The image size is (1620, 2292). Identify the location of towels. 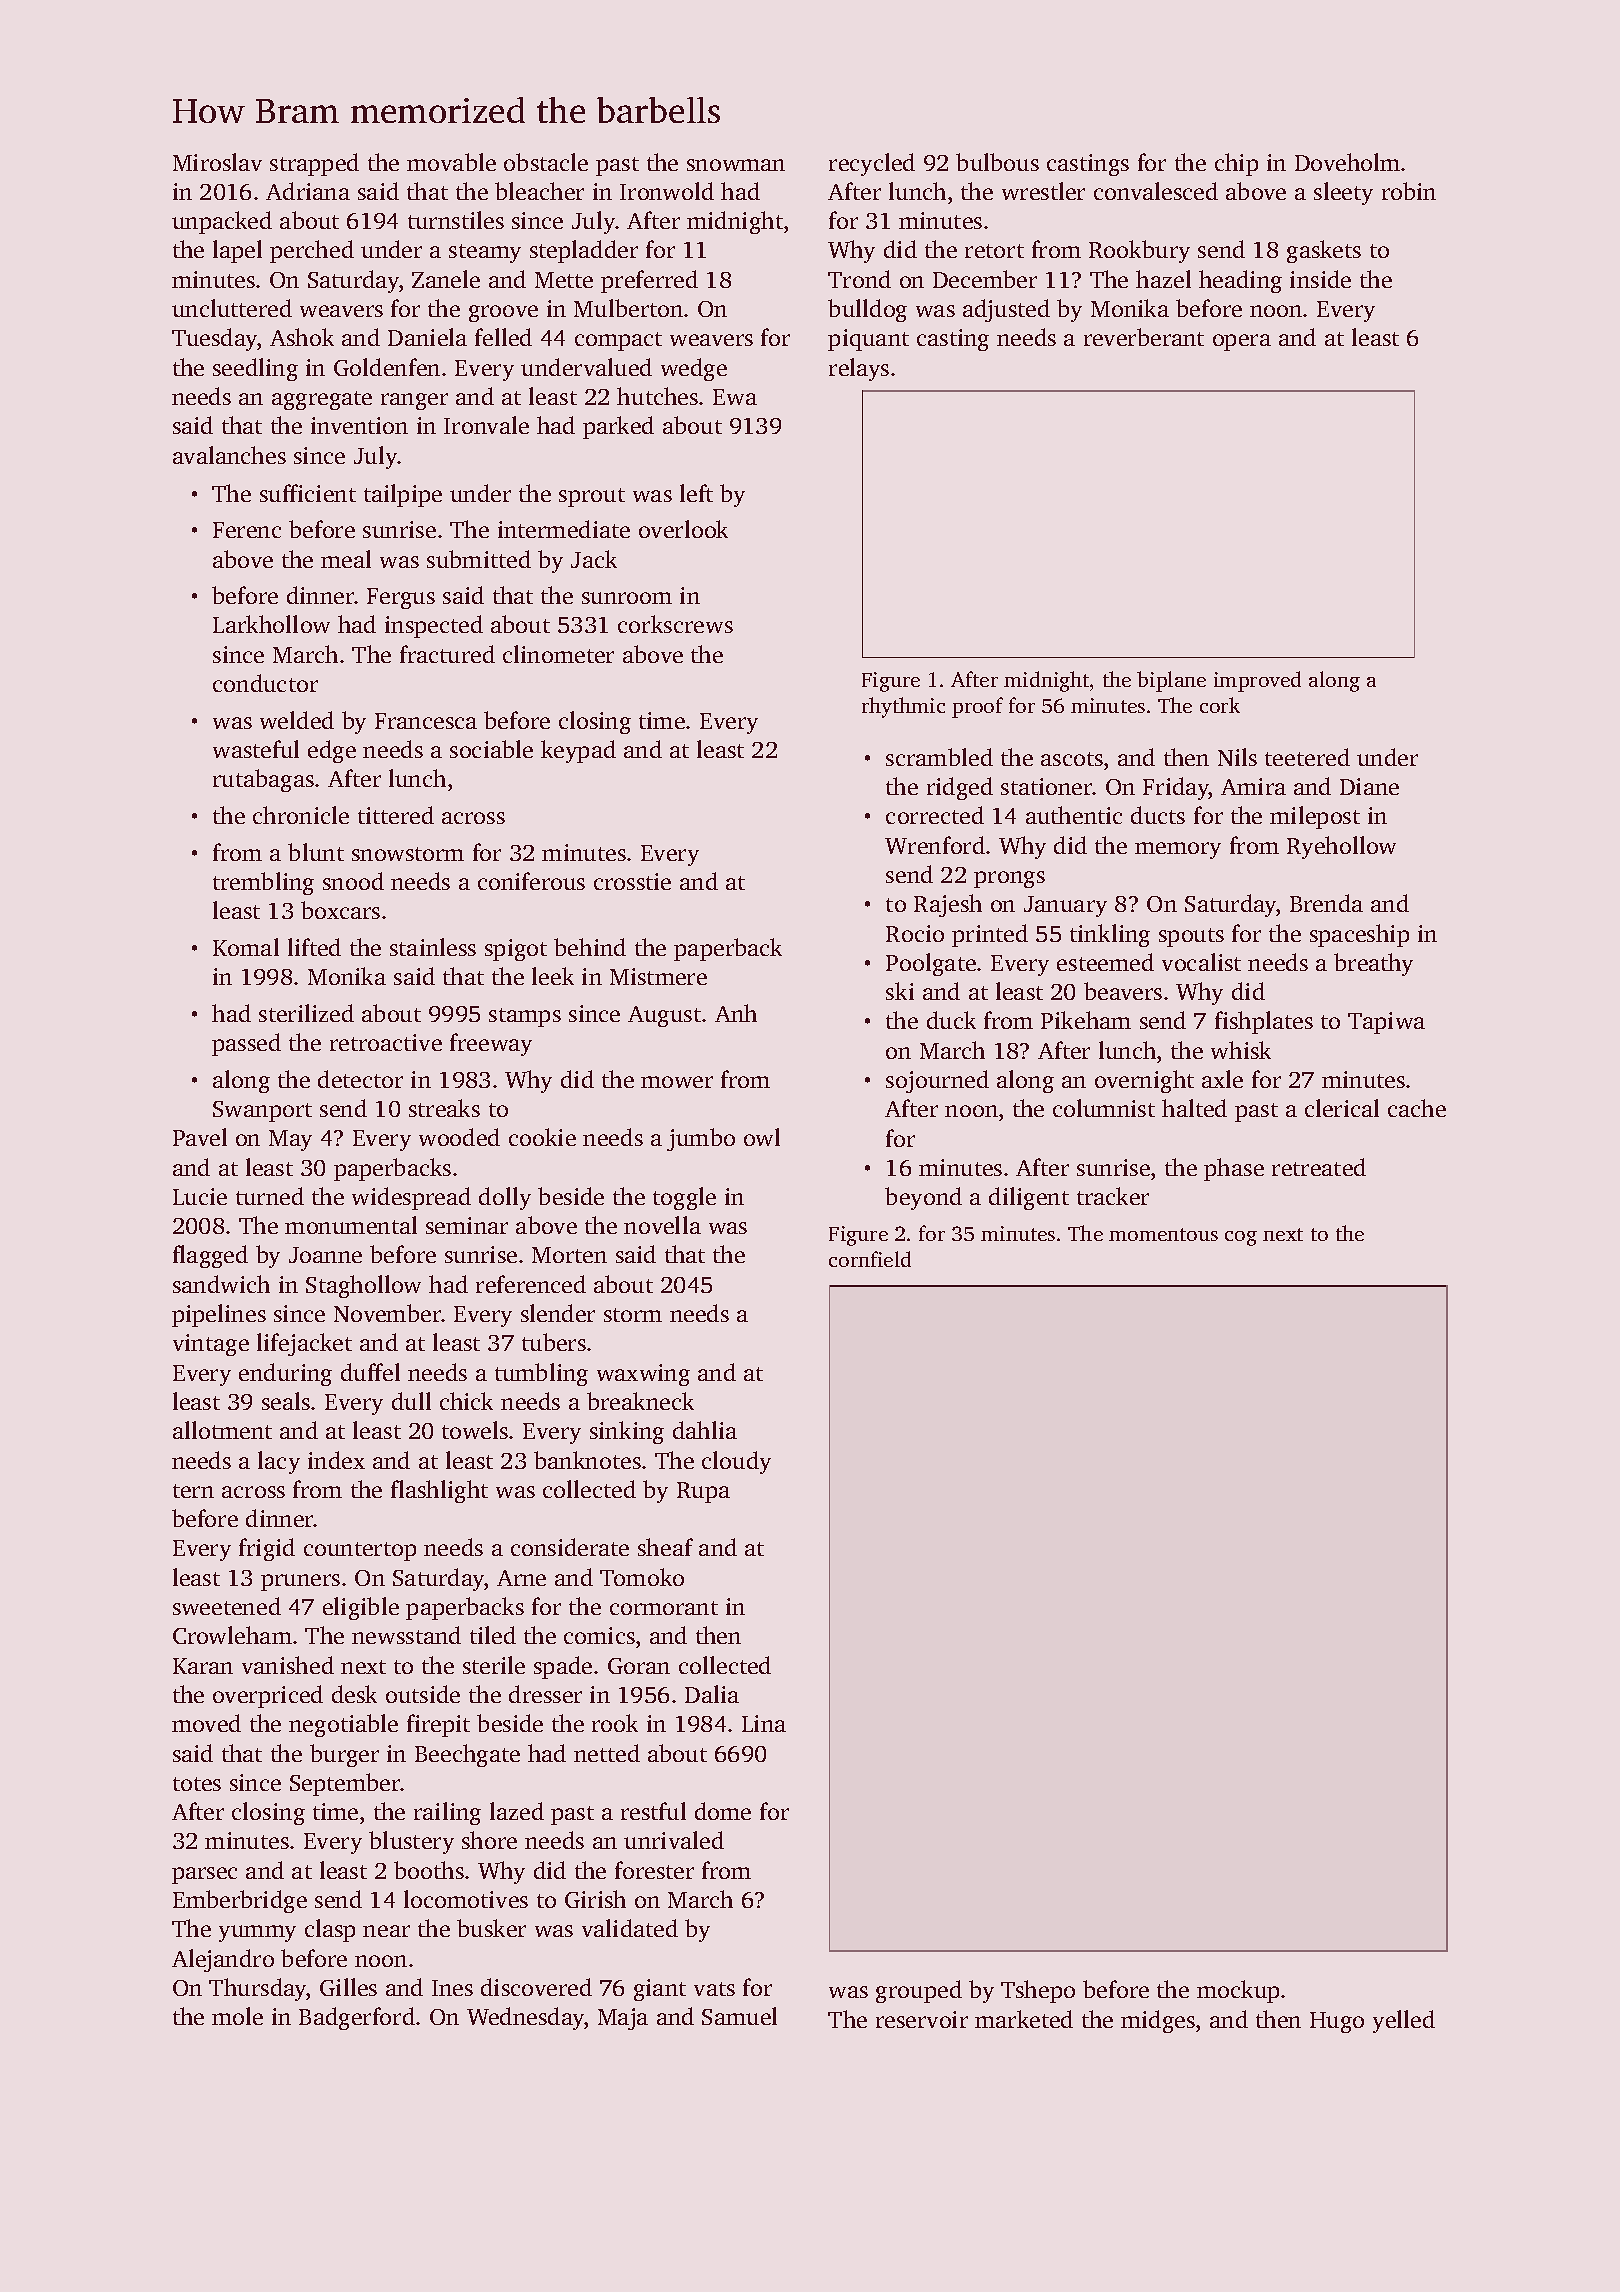
(475, 1430).
